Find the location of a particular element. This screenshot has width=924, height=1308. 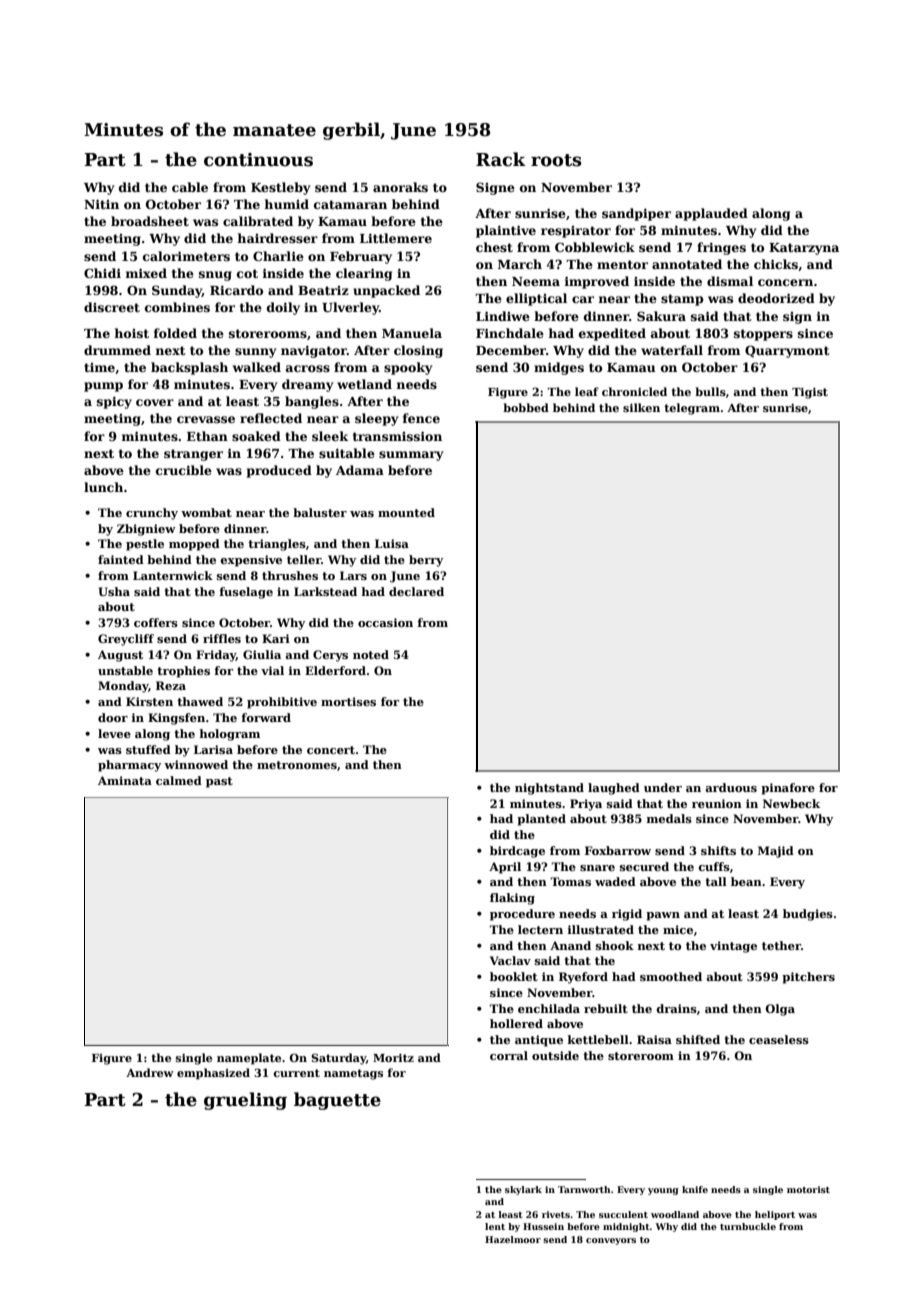

flaking is located at coordinates (512, 899).
